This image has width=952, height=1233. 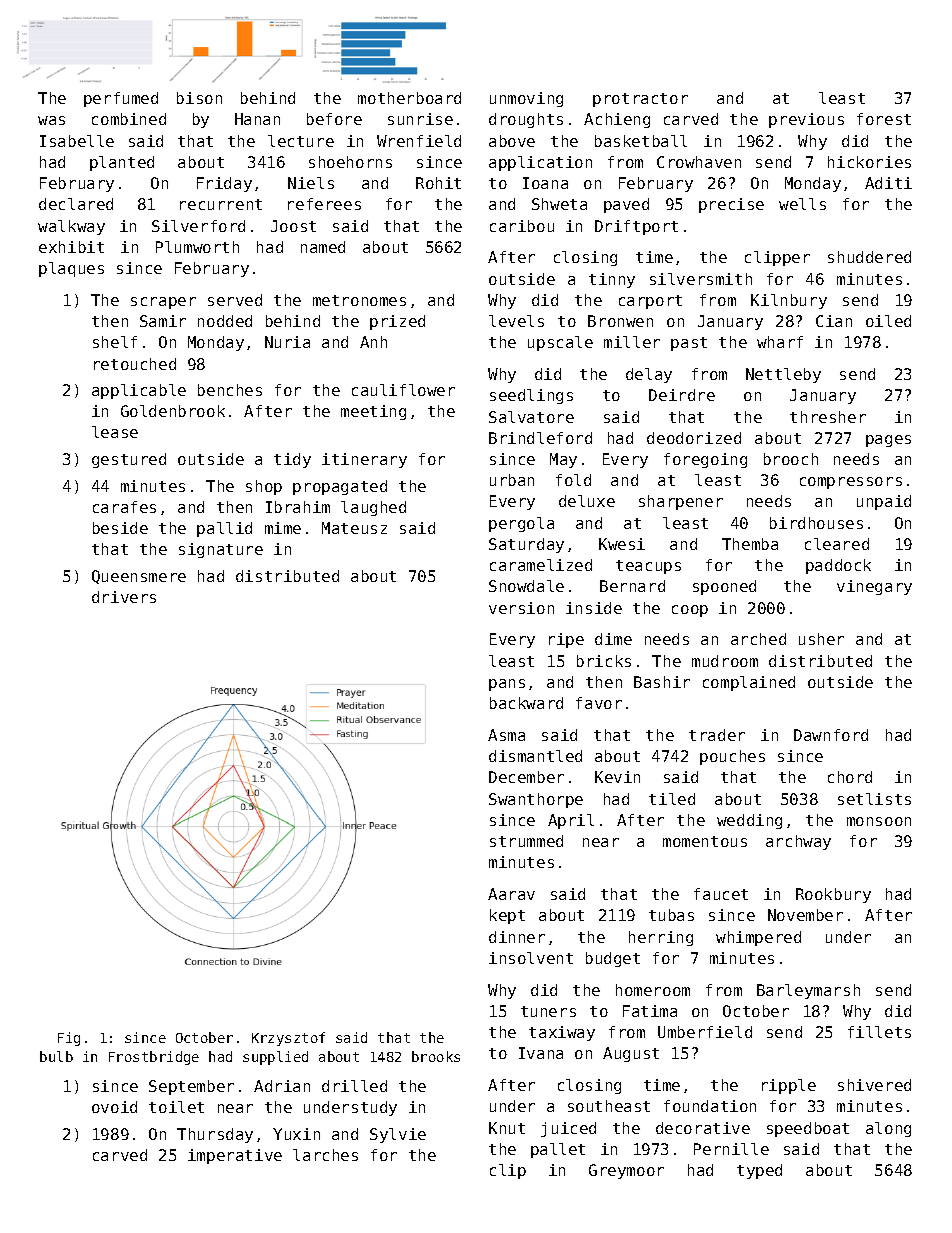 What do you see at coordinates (221, 550) in the image?
I see `signature` at bounding box center [221, 550].
